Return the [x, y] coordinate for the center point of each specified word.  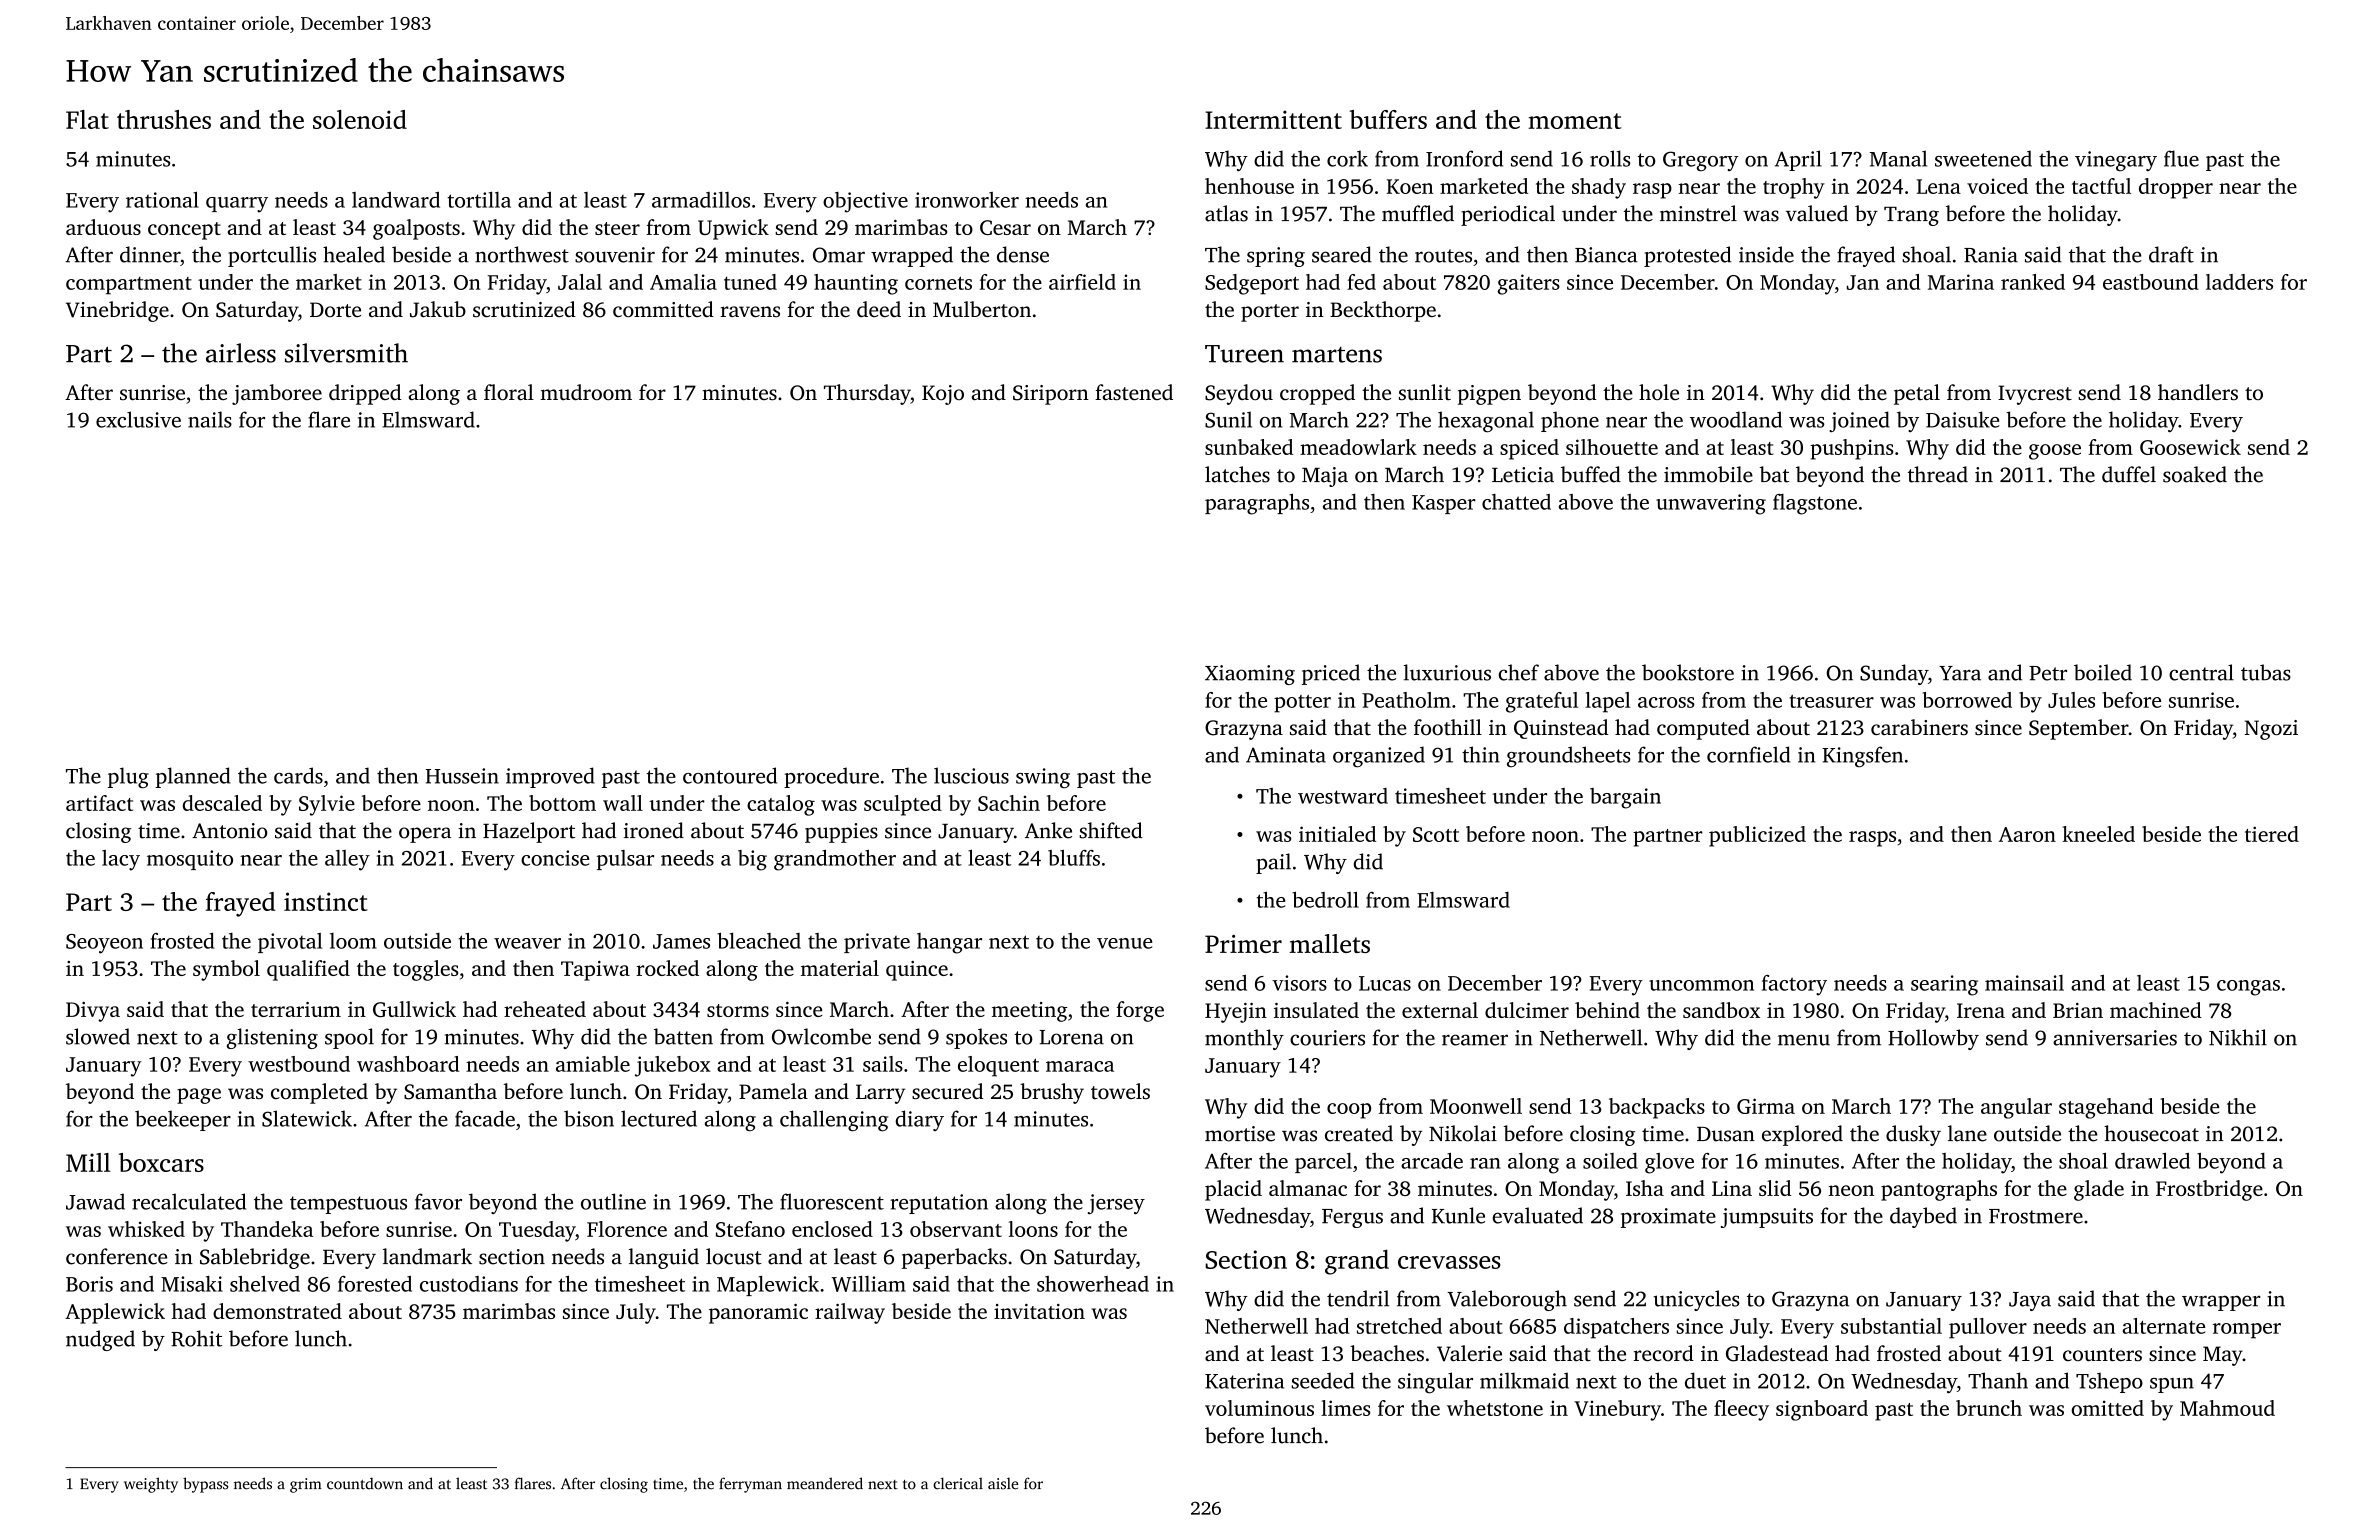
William [869, 1284]
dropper [2176, 188]
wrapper [2221, 1303]
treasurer [1832, 701]
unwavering [1711, 504]
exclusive [138, 419]
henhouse [1249, 186]
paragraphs [1257, 504]
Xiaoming [1250, 675]
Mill [88, 1162]
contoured [730, 775]
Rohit [196, 1338]
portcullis [272, 256]
